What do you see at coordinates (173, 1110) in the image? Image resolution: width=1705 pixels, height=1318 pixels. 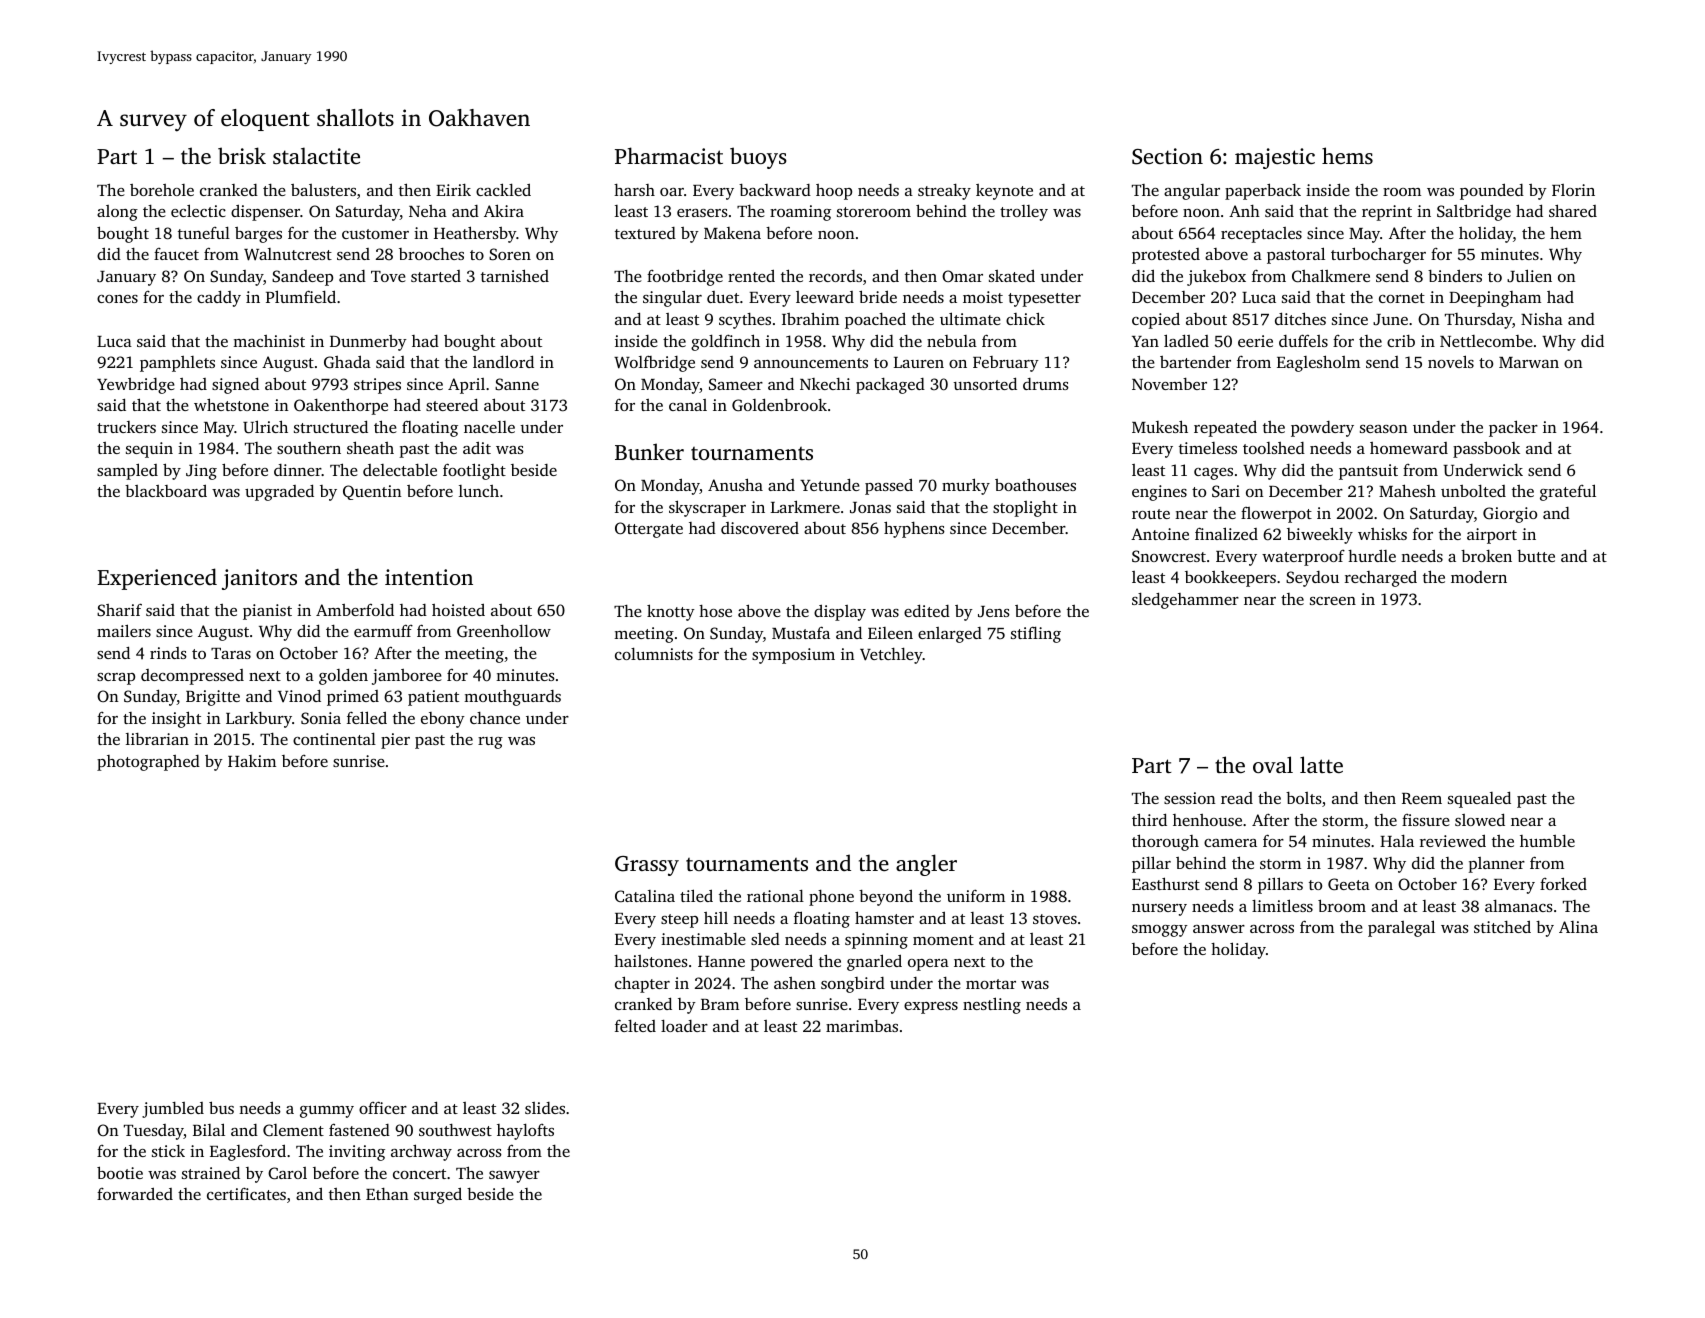 I see `jumbled` at bounding box center [173, 1110].
